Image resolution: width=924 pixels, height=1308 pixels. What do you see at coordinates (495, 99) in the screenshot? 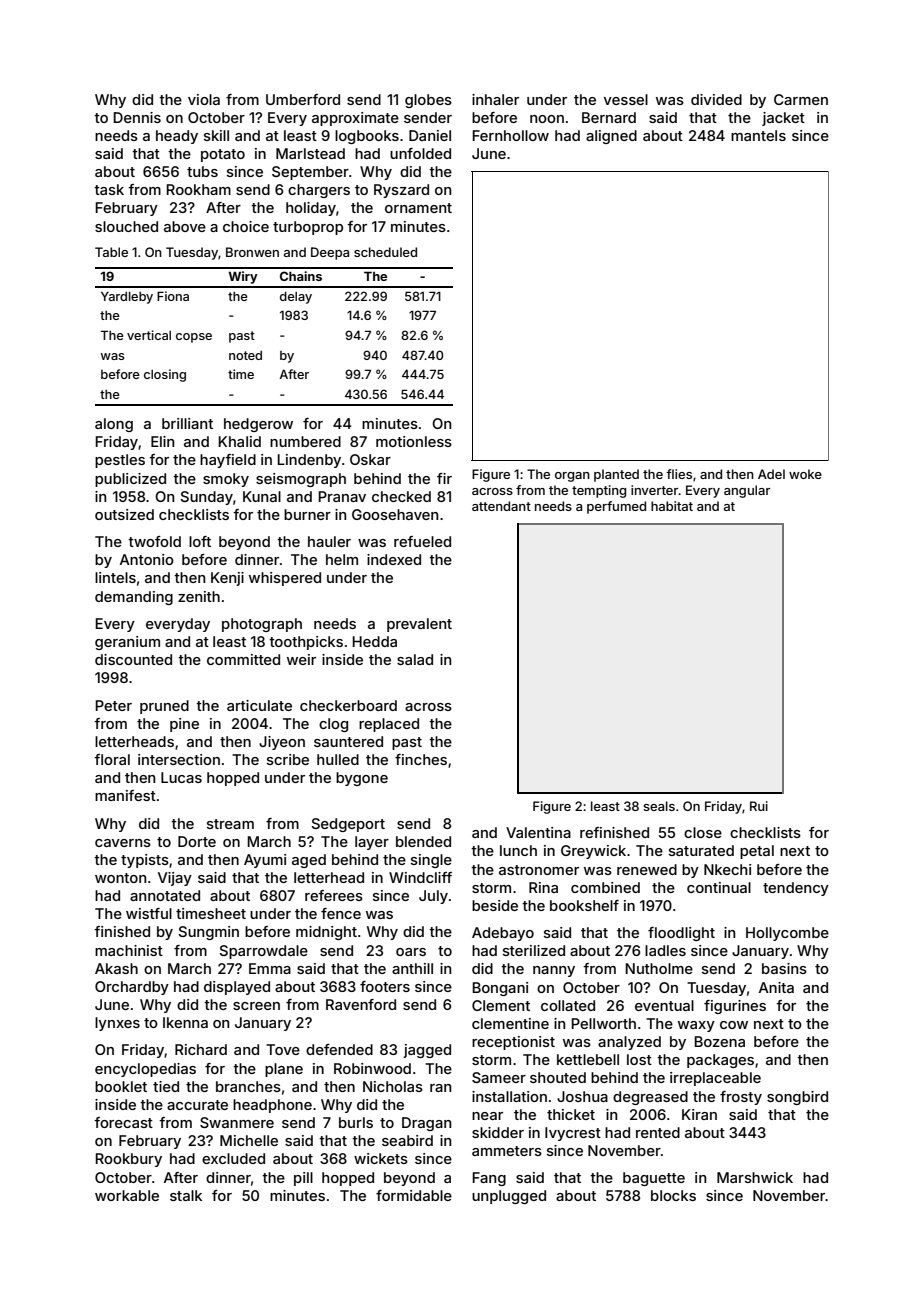
I see `inhaler` at bounding box center [495, 99].
